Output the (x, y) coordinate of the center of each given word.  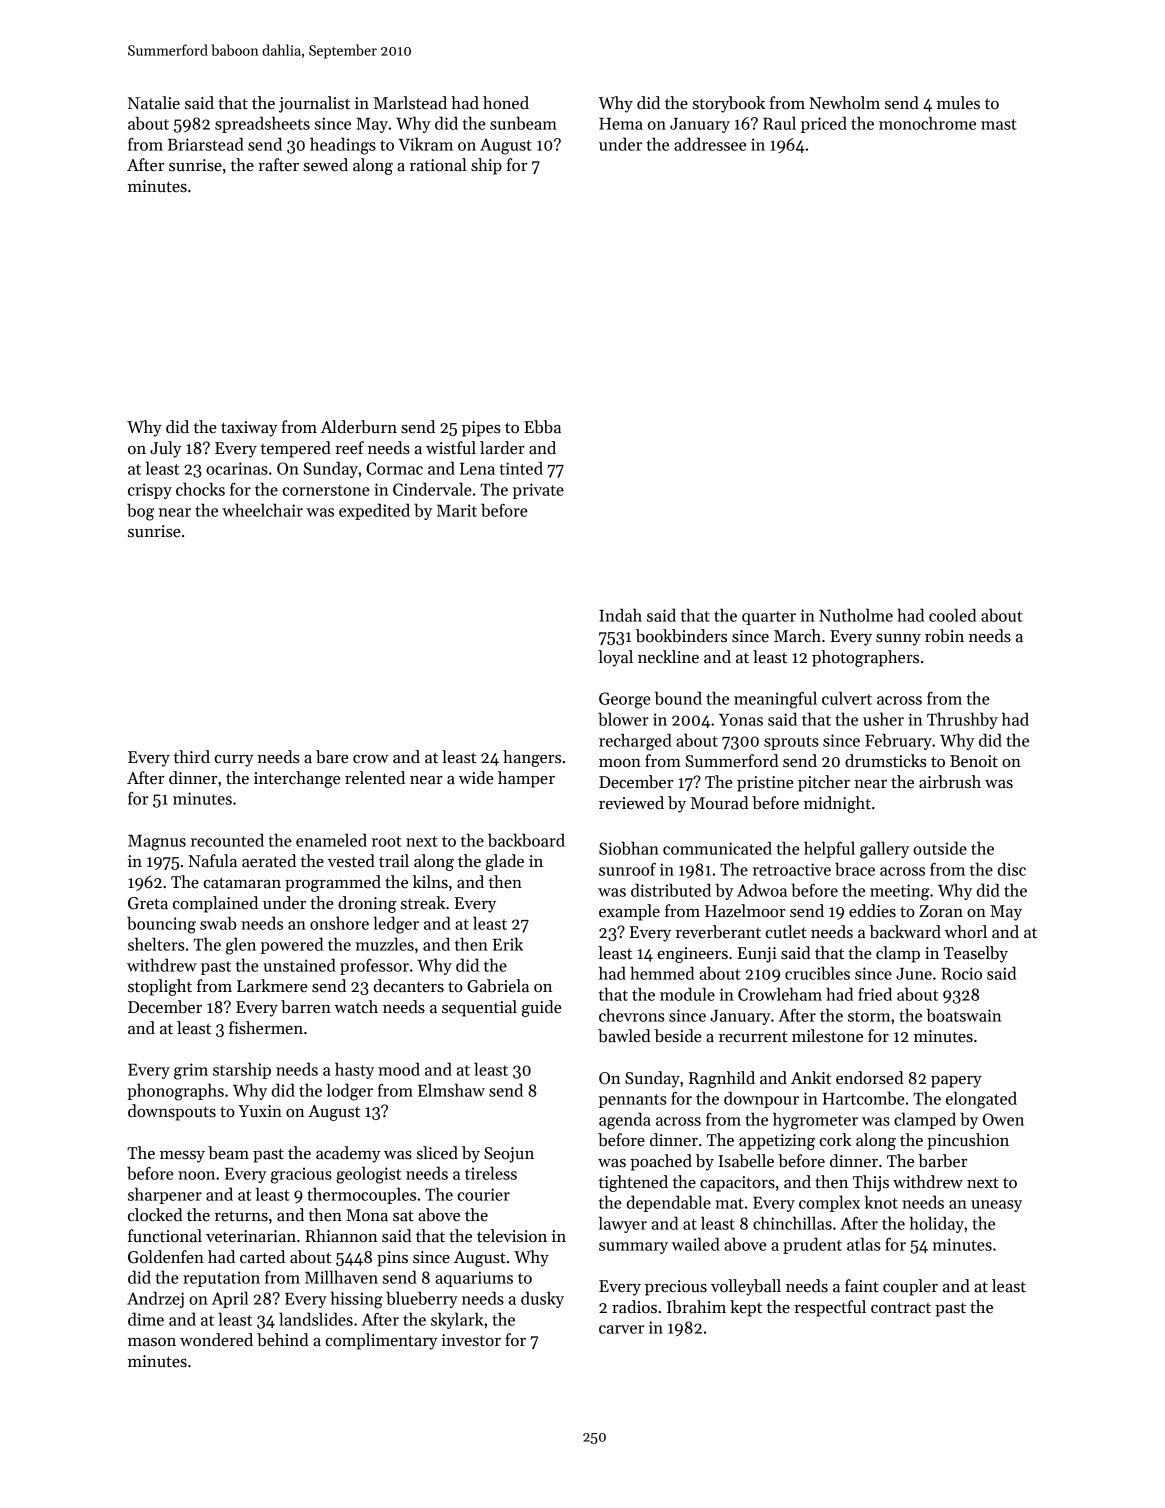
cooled (952, 615)
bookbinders (681, 636)
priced (824, 124)
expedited (374, 511)
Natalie (154, 103)
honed (506, 103)
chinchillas (792, 1223)
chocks (200, 489)
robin (944, 636)
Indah (620, 615)
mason (152, 1342)
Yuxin (260, 1111)
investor (471, 1340)
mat (729, 1203)
